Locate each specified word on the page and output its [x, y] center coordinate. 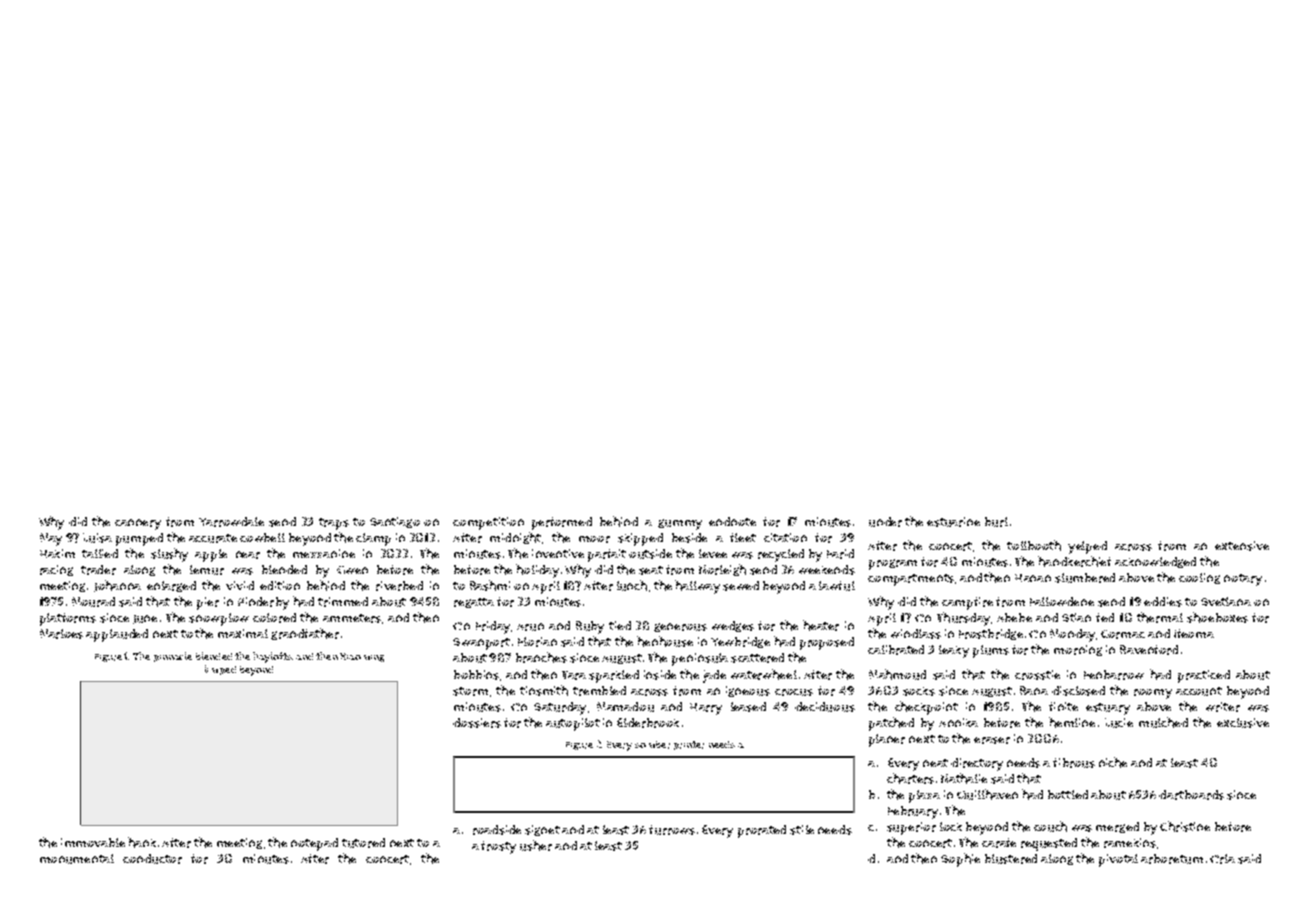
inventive [558, 553]
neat [935, 763]
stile [802, 830]
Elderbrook [648, 723]
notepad [314, 844]
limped [220, 670]
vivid [240, 585]
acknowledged [1155, 562]
